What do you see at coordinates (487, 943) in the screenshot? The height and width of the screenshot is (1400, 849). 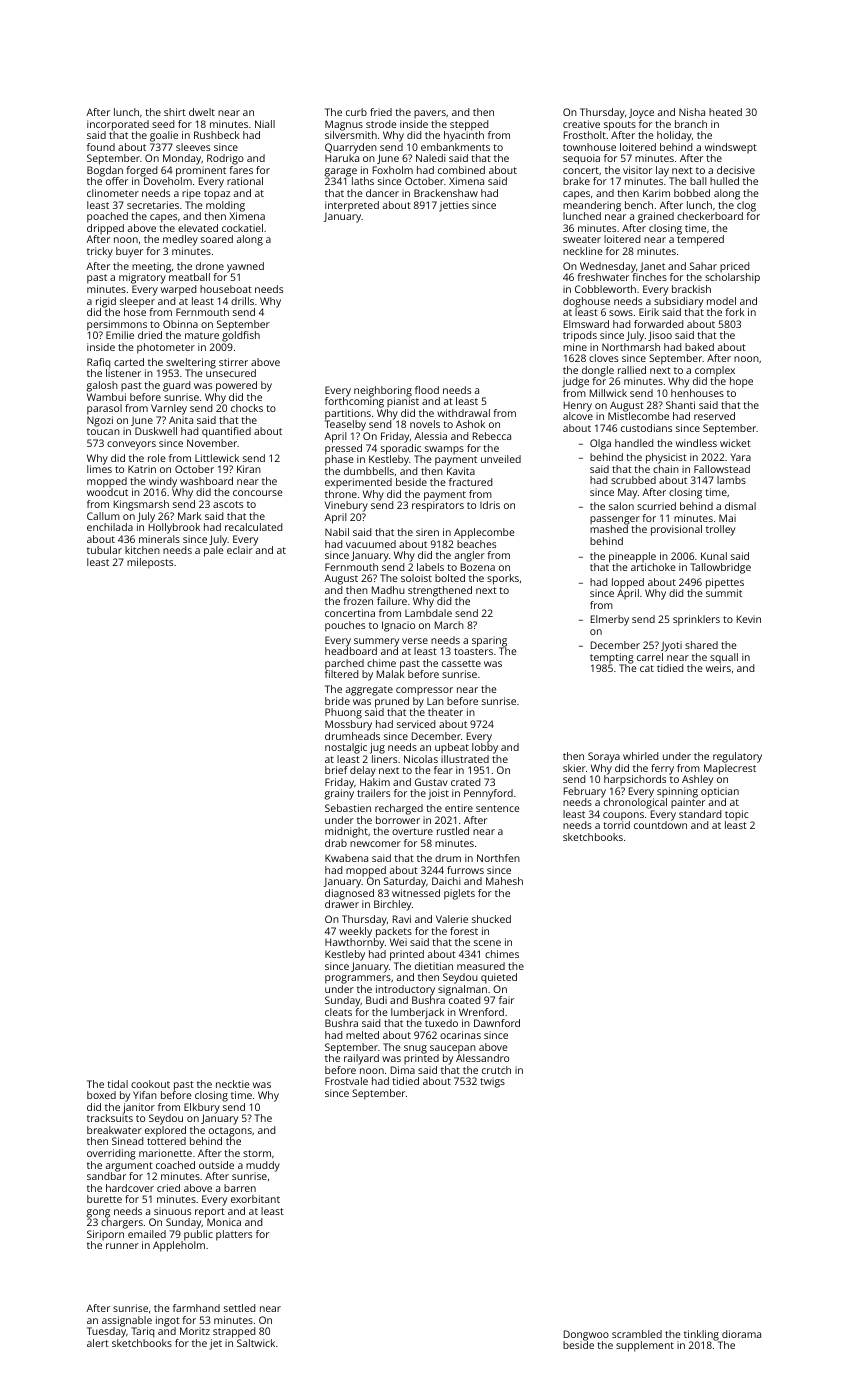 I see `scene` at bounding box center [487, 943].
